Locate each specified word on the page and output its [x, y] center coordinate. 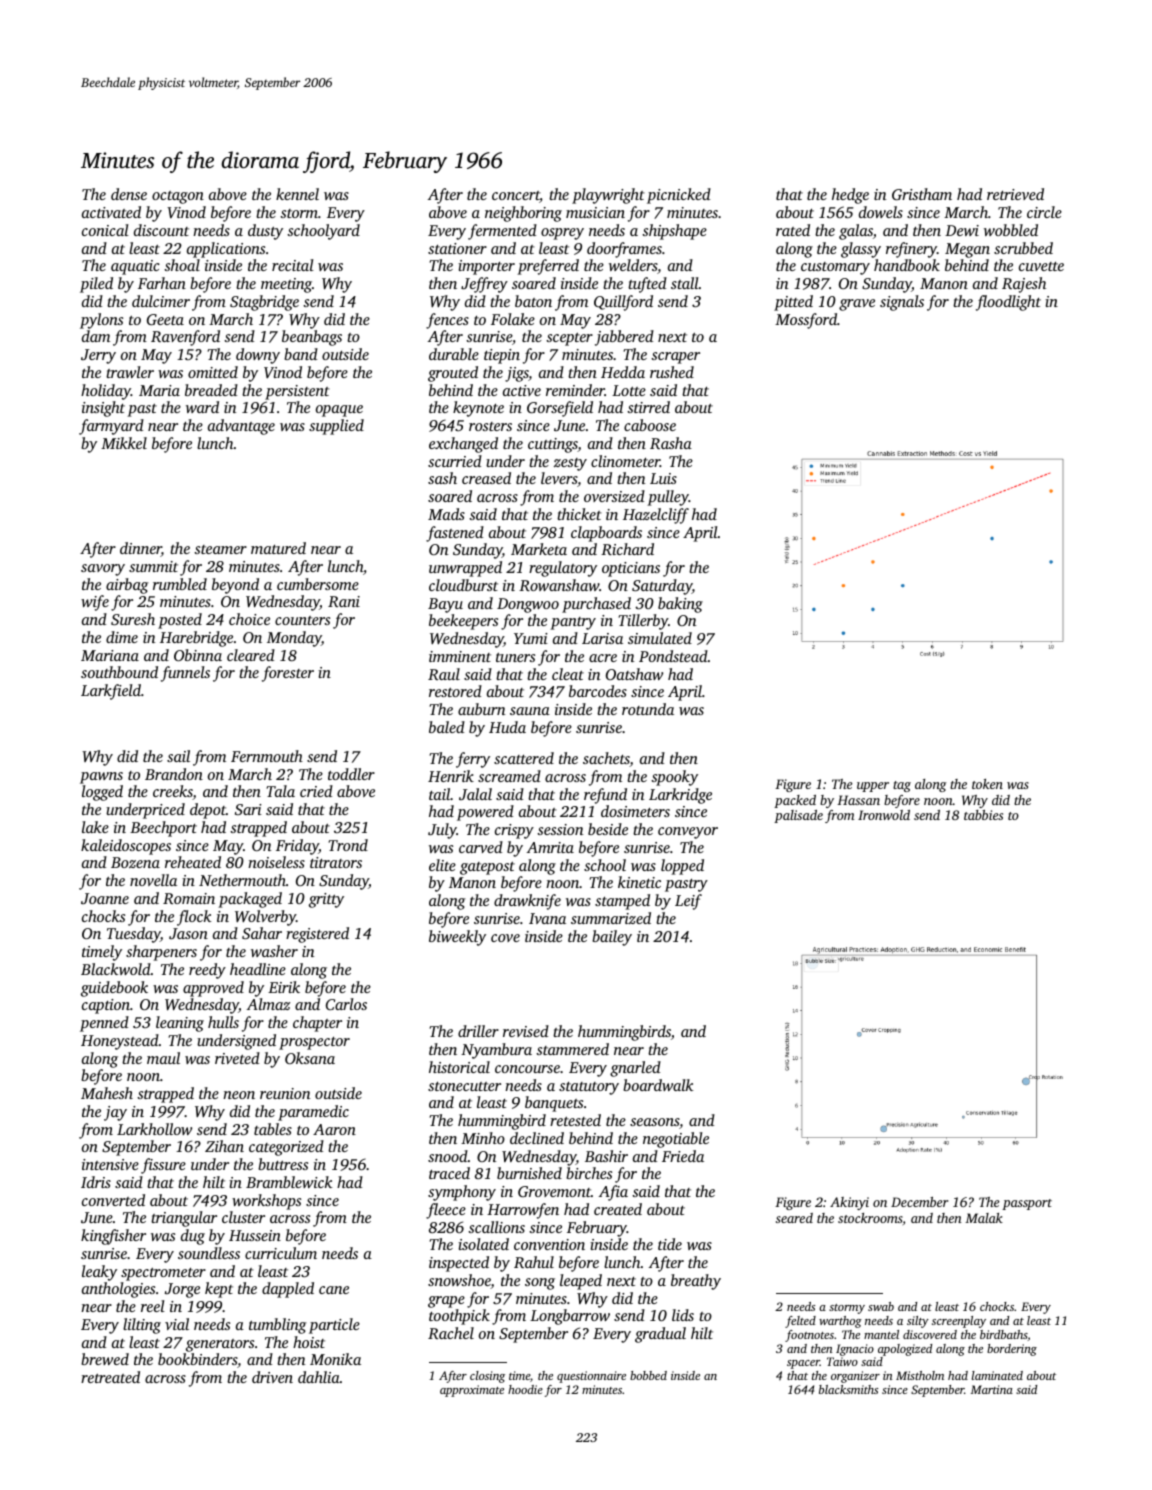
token [987, 784]
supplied [336, 427]
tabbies [983, 815]
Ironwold [884, 815]
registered [317, 935]
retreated [110, 1377]
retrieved [1015, 194]
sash [442, 478]
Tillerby [643, 622]
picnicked [679, 196]
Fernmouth [267, 756]
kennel [297, 194]
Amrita [550, 847]
